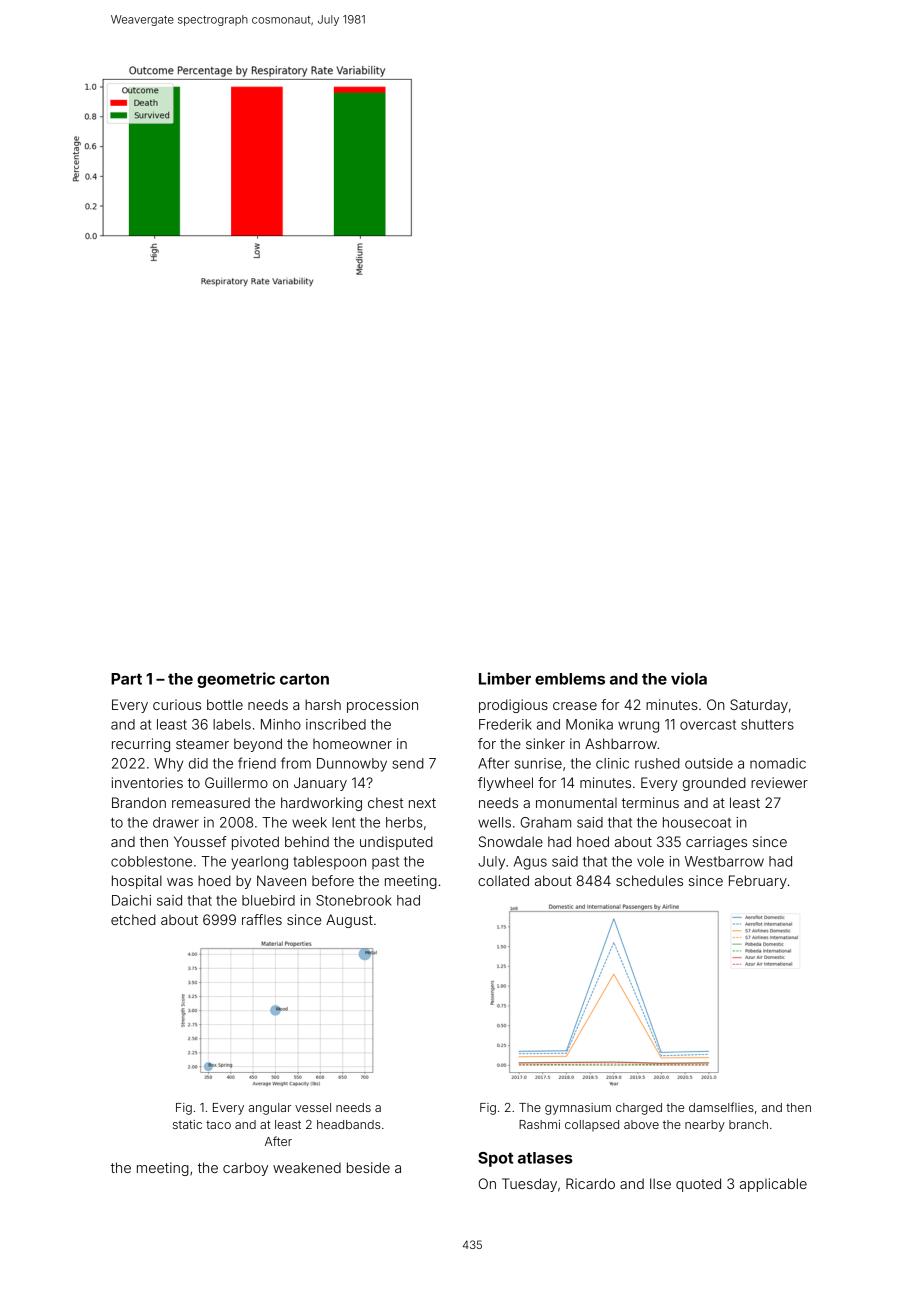  Describe the element at coordinates (505, 678) in the screenshot. I see `Limber` at that location.
